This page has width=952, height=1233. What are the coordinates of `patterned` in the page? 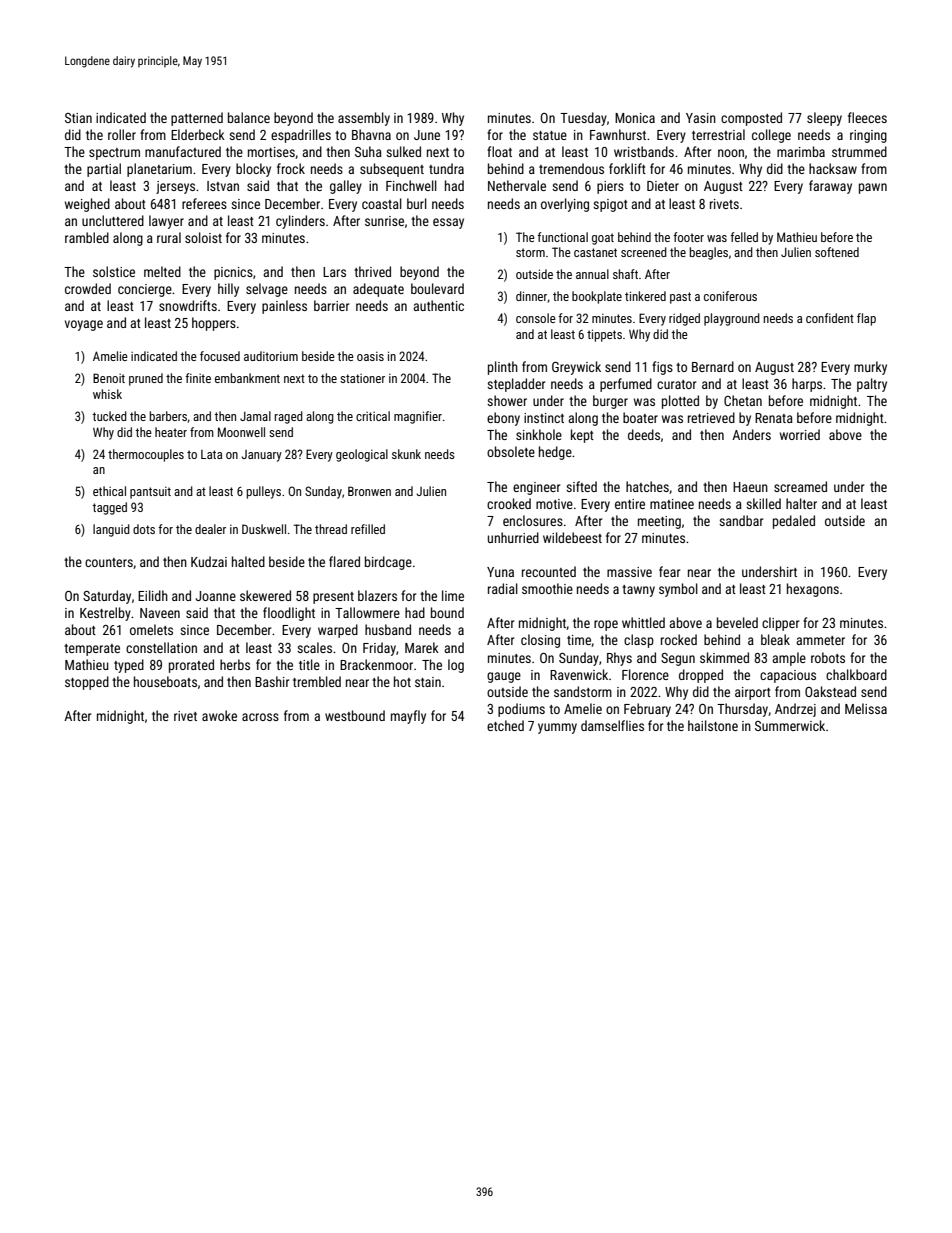 It's located at (197, 119).
